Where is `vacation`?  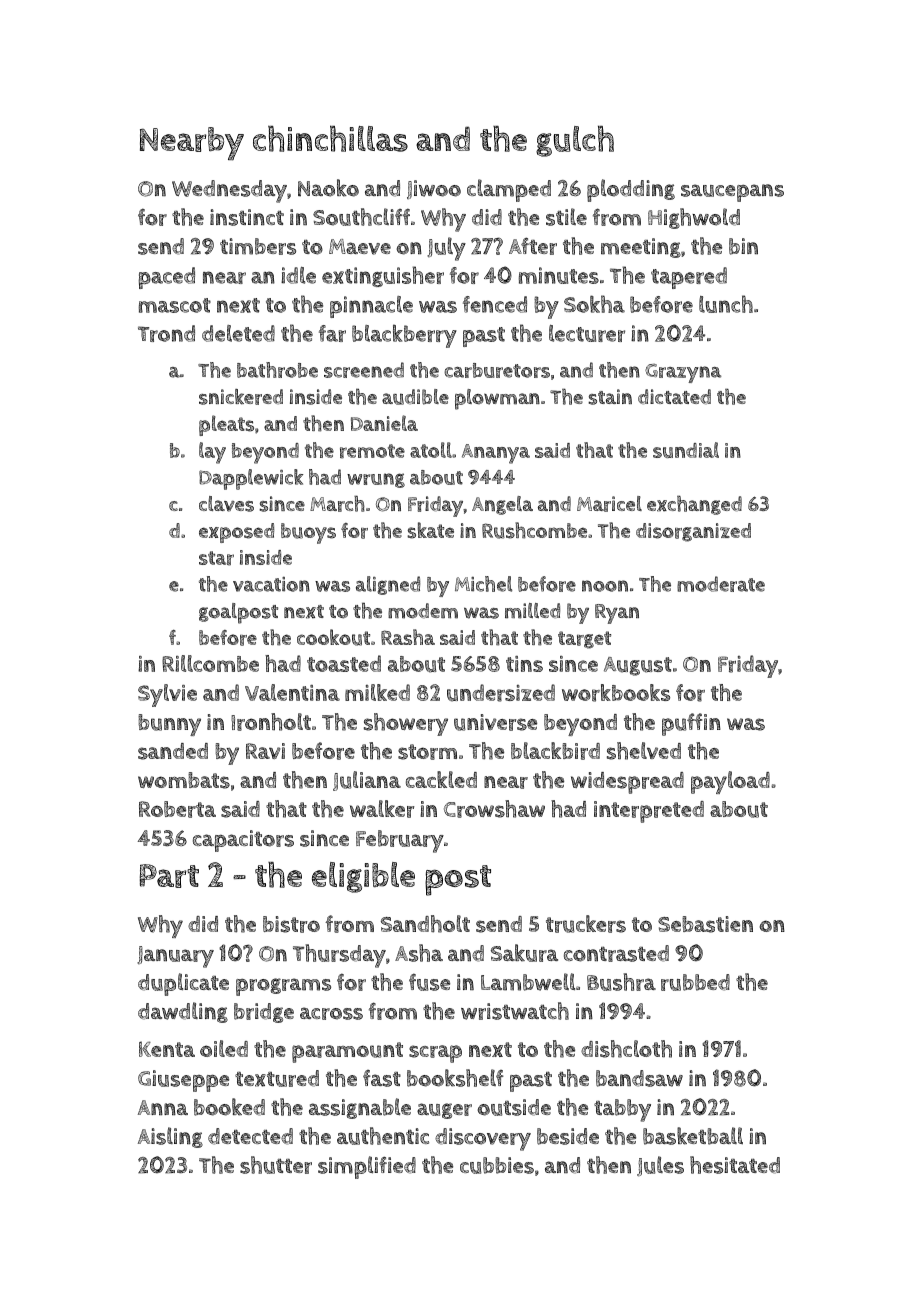 vacation is located at coordinates (271, 584).
